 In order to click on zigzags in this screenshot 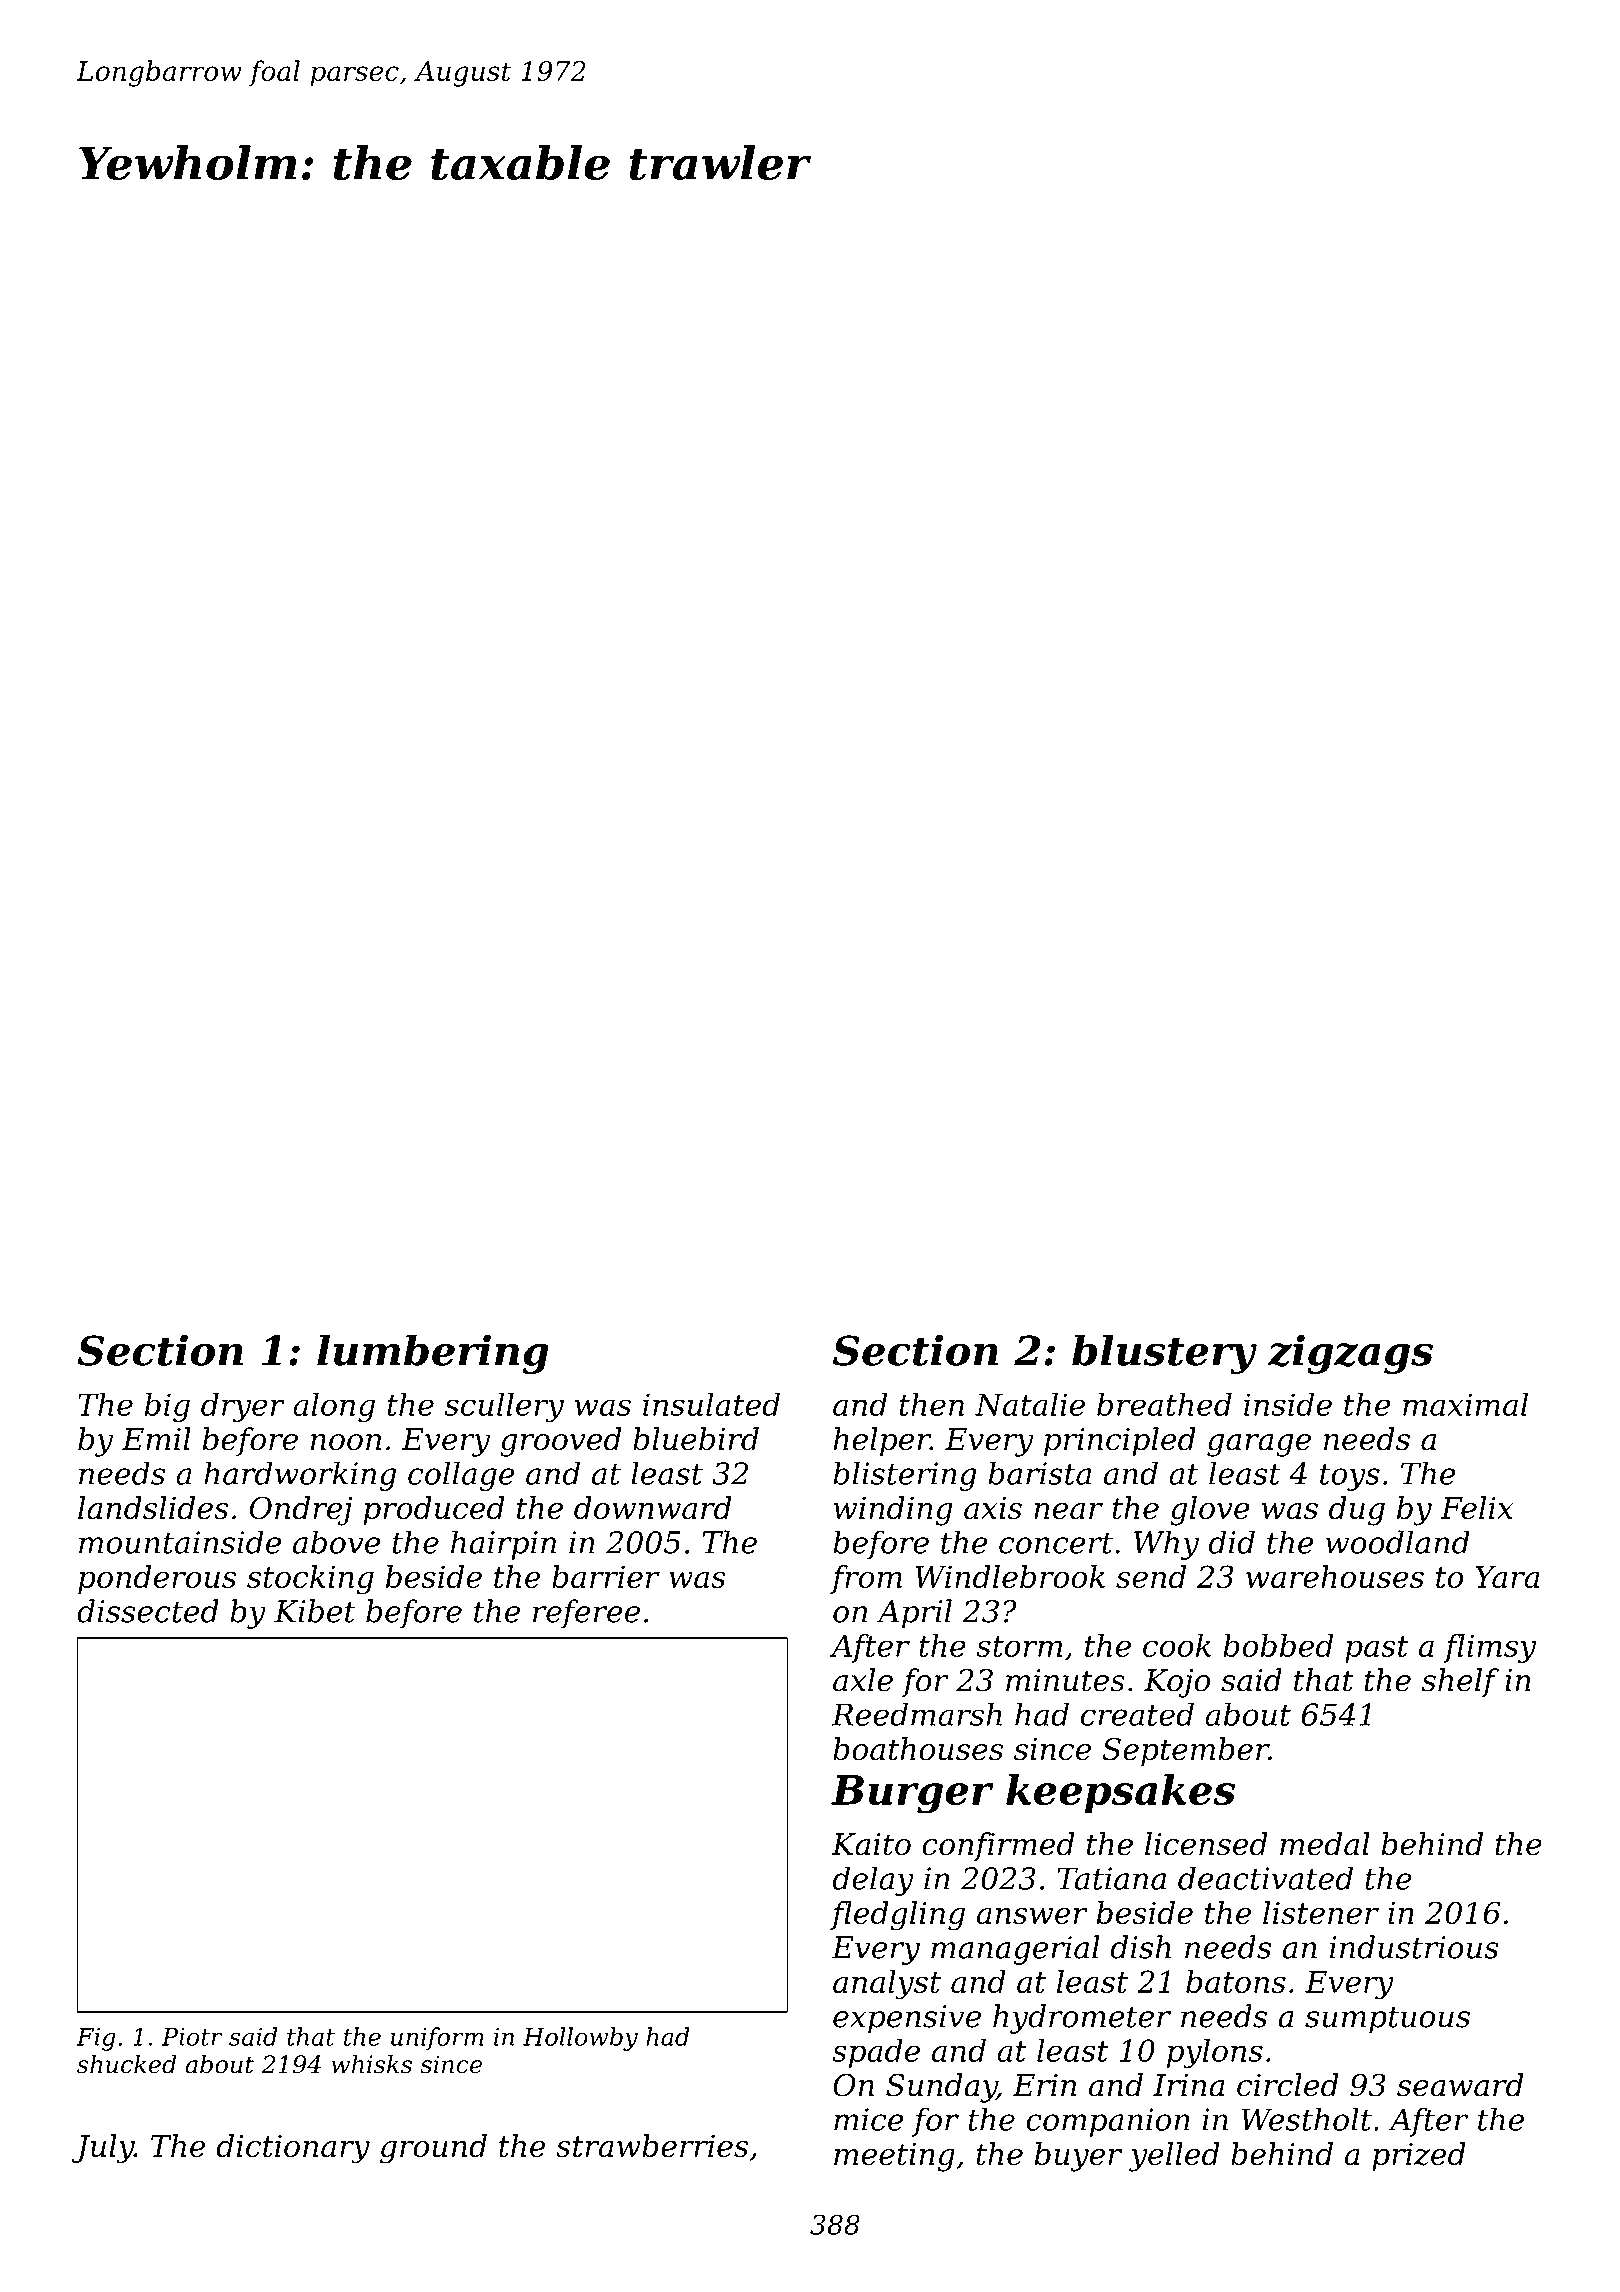, I will do `click(1350, 1354)`.
